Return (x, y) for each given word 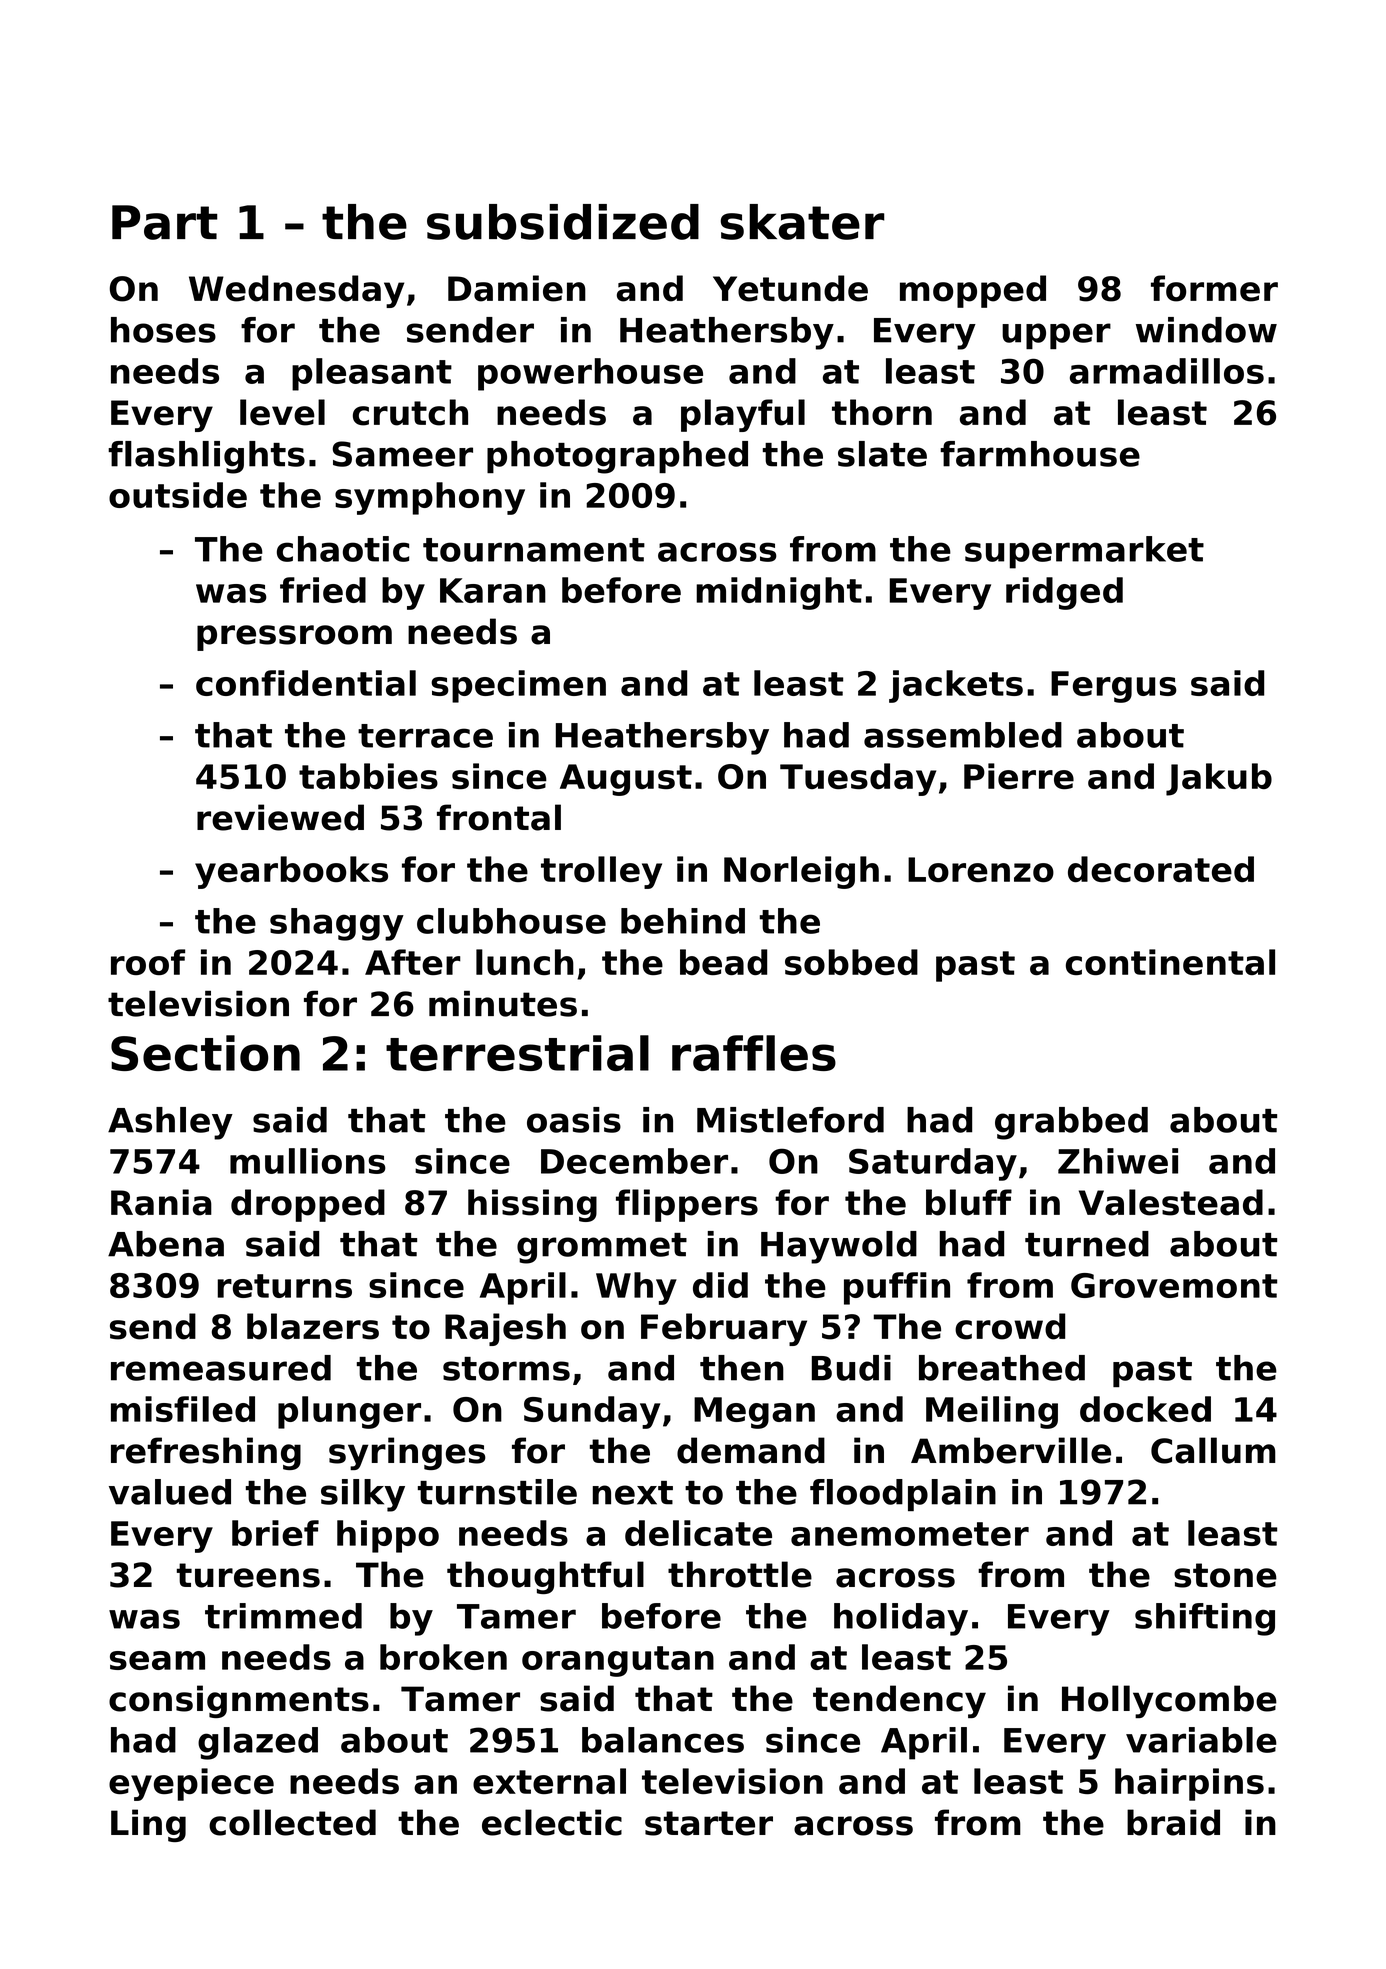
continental (1170, 962)
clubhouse (511, 921)
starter (709, 1823)
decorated (1161, 869)
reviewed (280, 817)
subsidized (563, 222)
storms (506, 1369)
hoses (163, 330)
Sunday (592, 1412)
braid (1173, 1822)
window (1206, 330)
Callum (1213, 1450)
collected (292, 1822)
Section (205, 1053)
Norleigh (801, 872)
